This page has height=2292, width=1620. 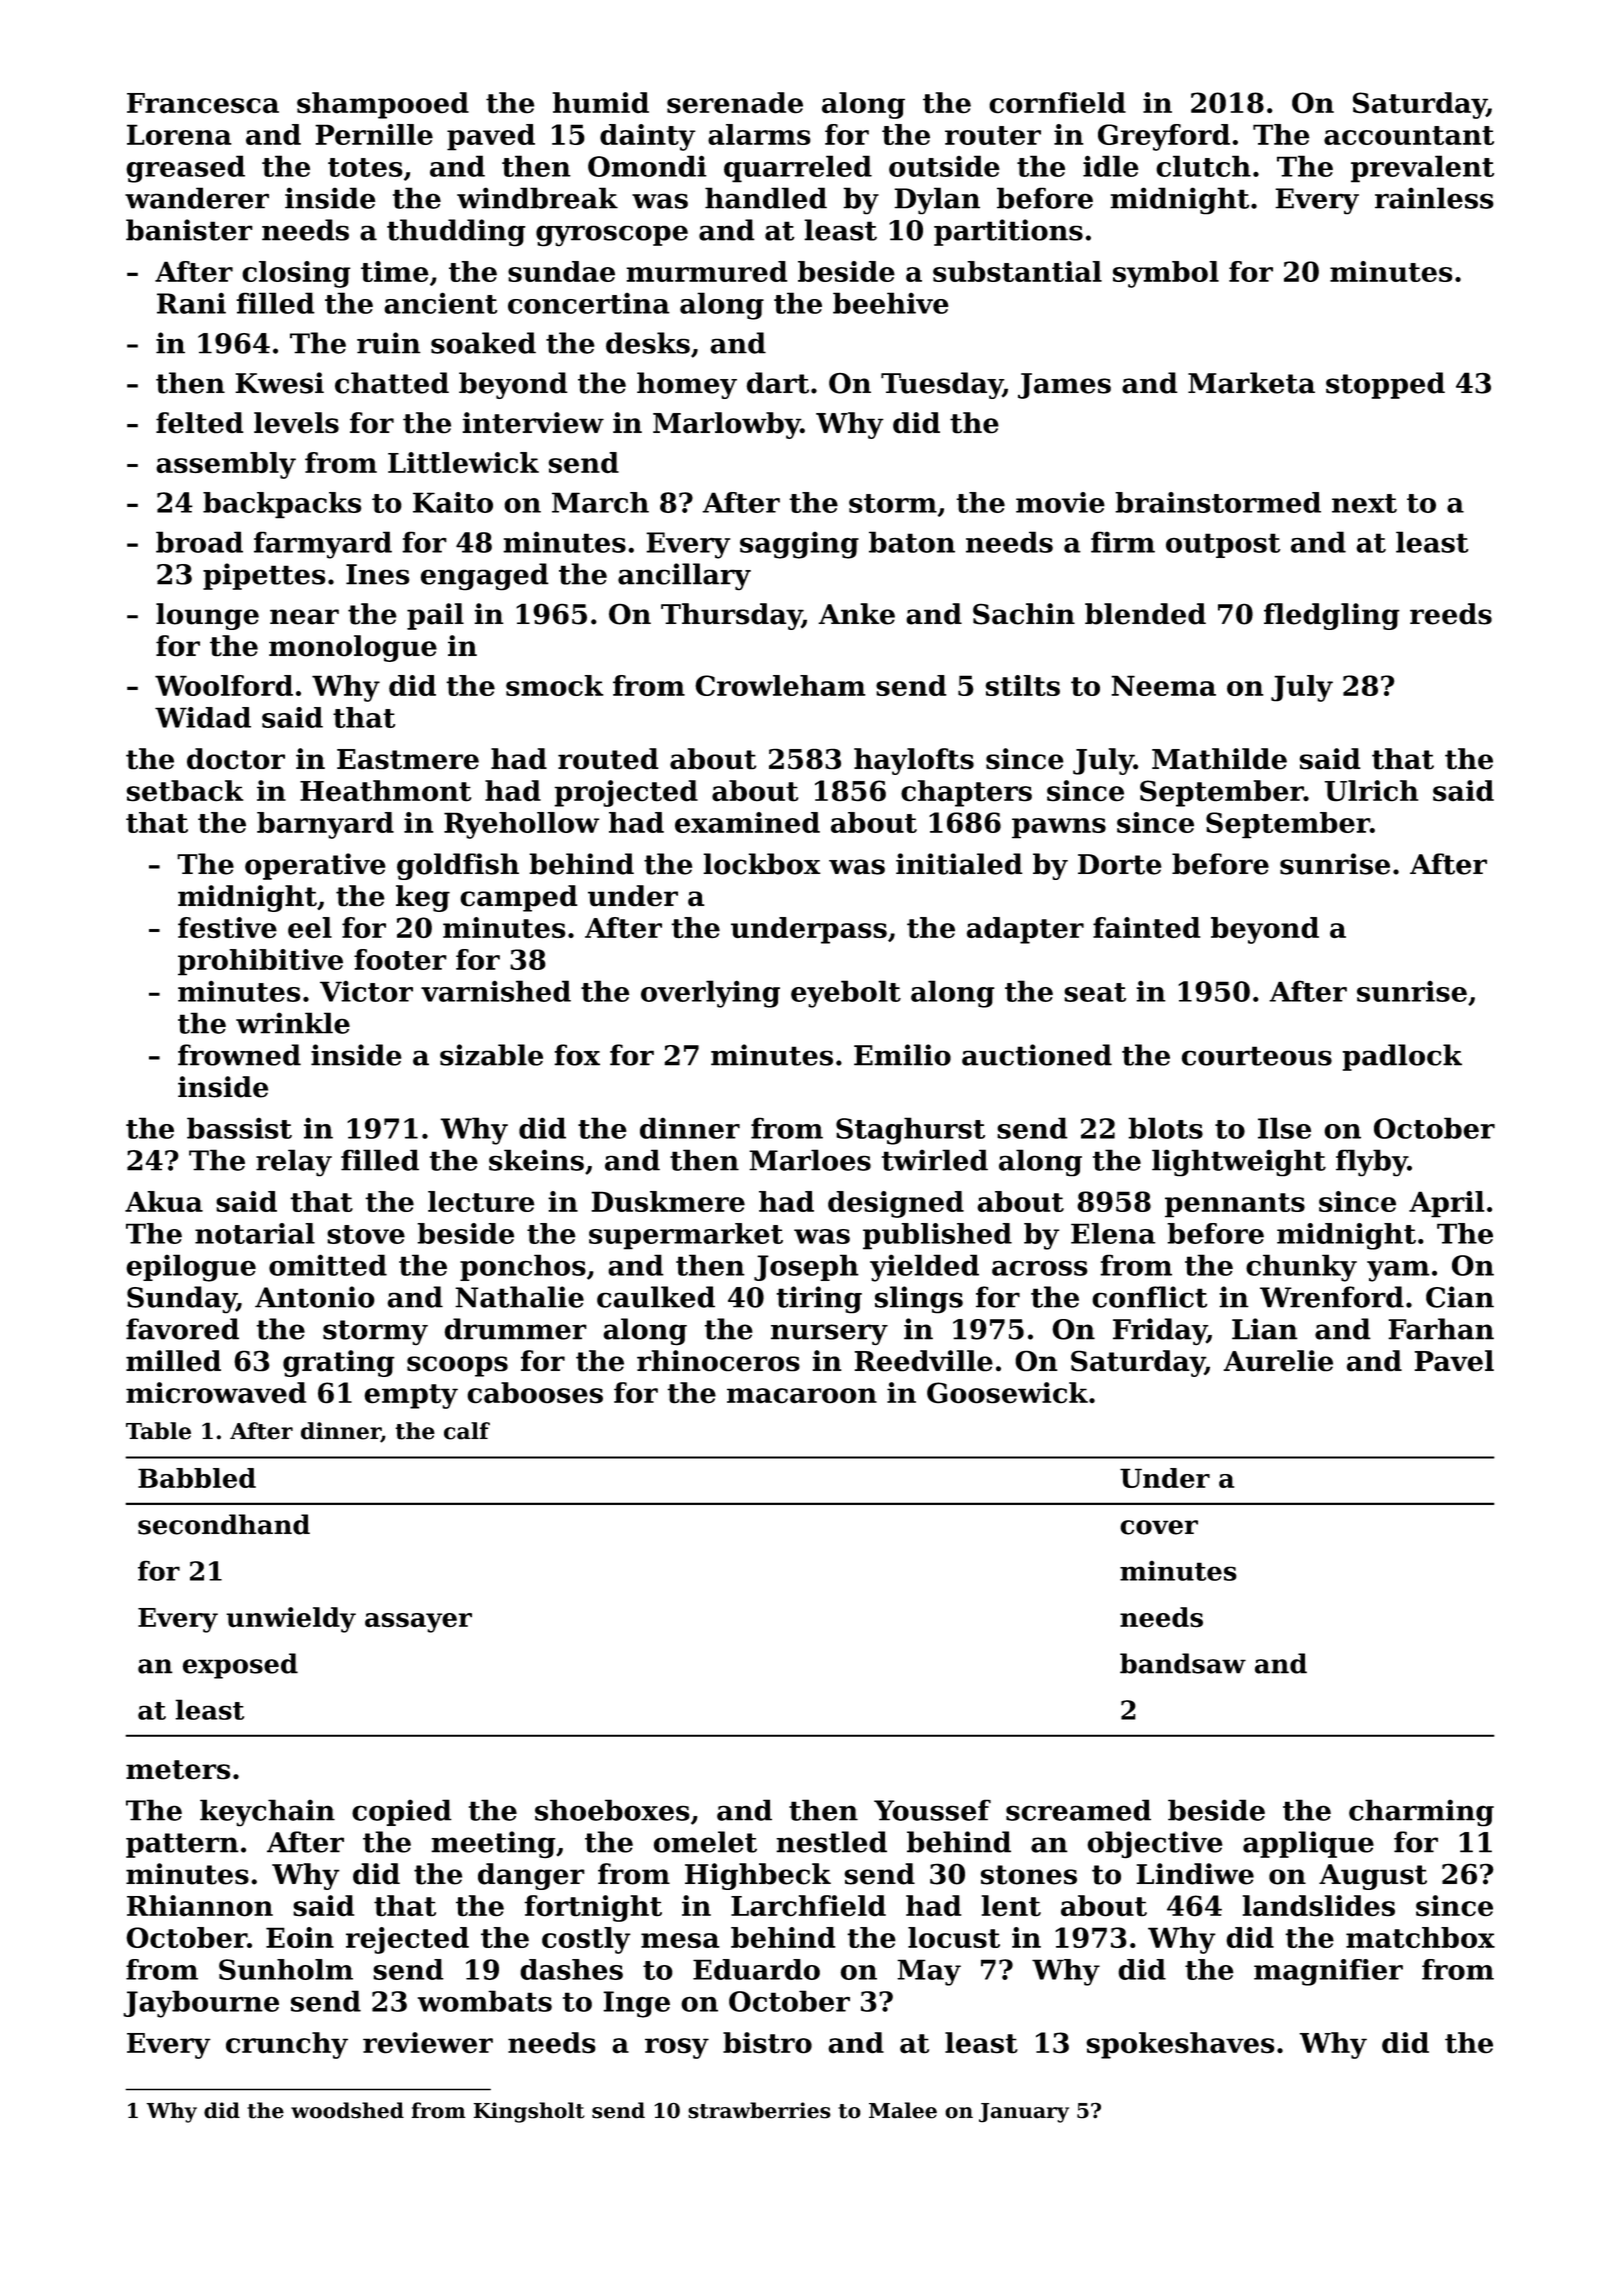 I want to click on outpost, so click(x=1223, y=545).
